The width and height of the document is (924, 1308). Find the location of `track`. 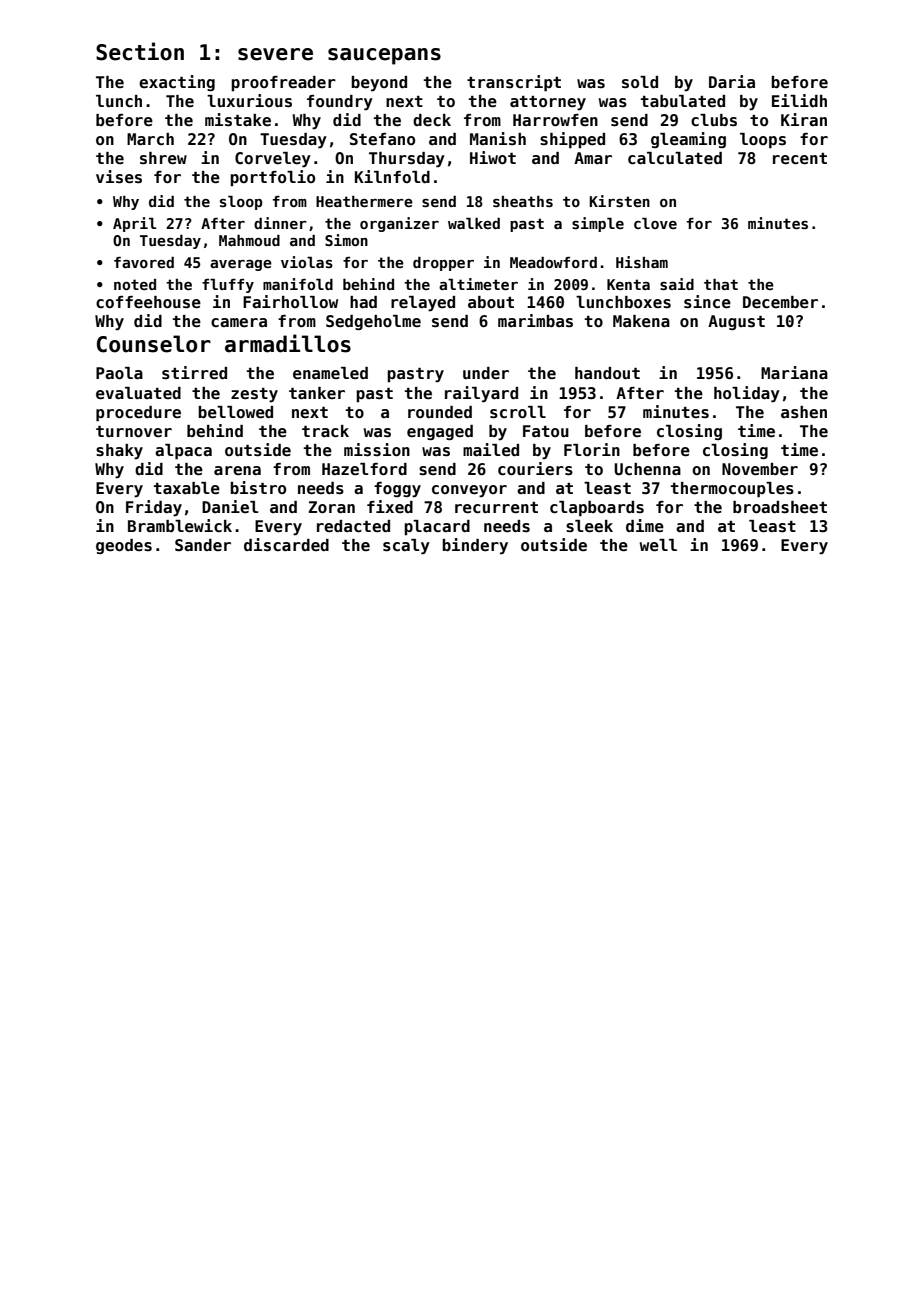

track is located at coordinates (325, 431).
